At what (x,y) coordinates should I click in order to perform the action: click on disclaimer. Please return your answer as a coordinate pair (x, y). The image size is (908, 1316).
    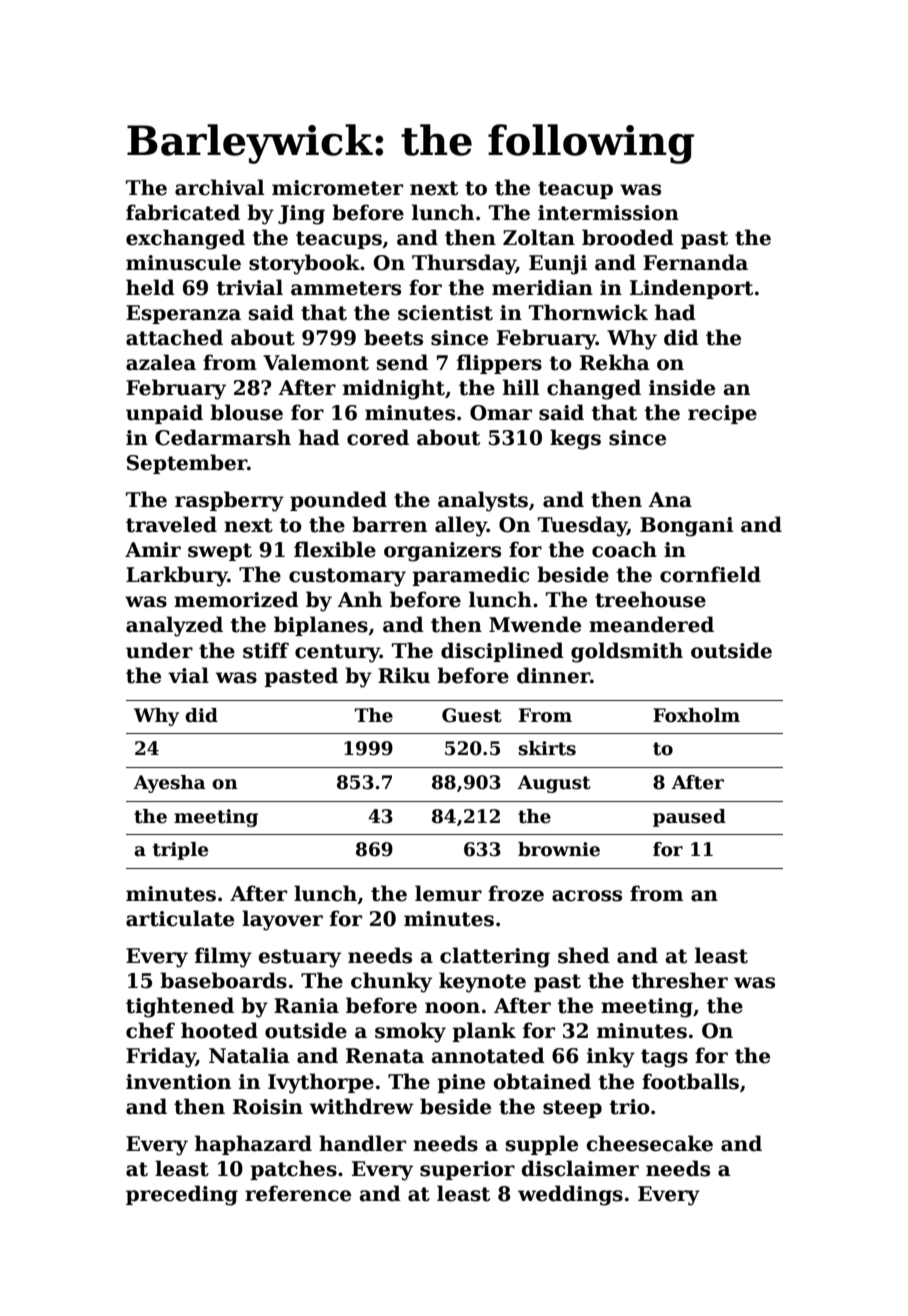
    Looking at the image, I should click on (580, 1168).
